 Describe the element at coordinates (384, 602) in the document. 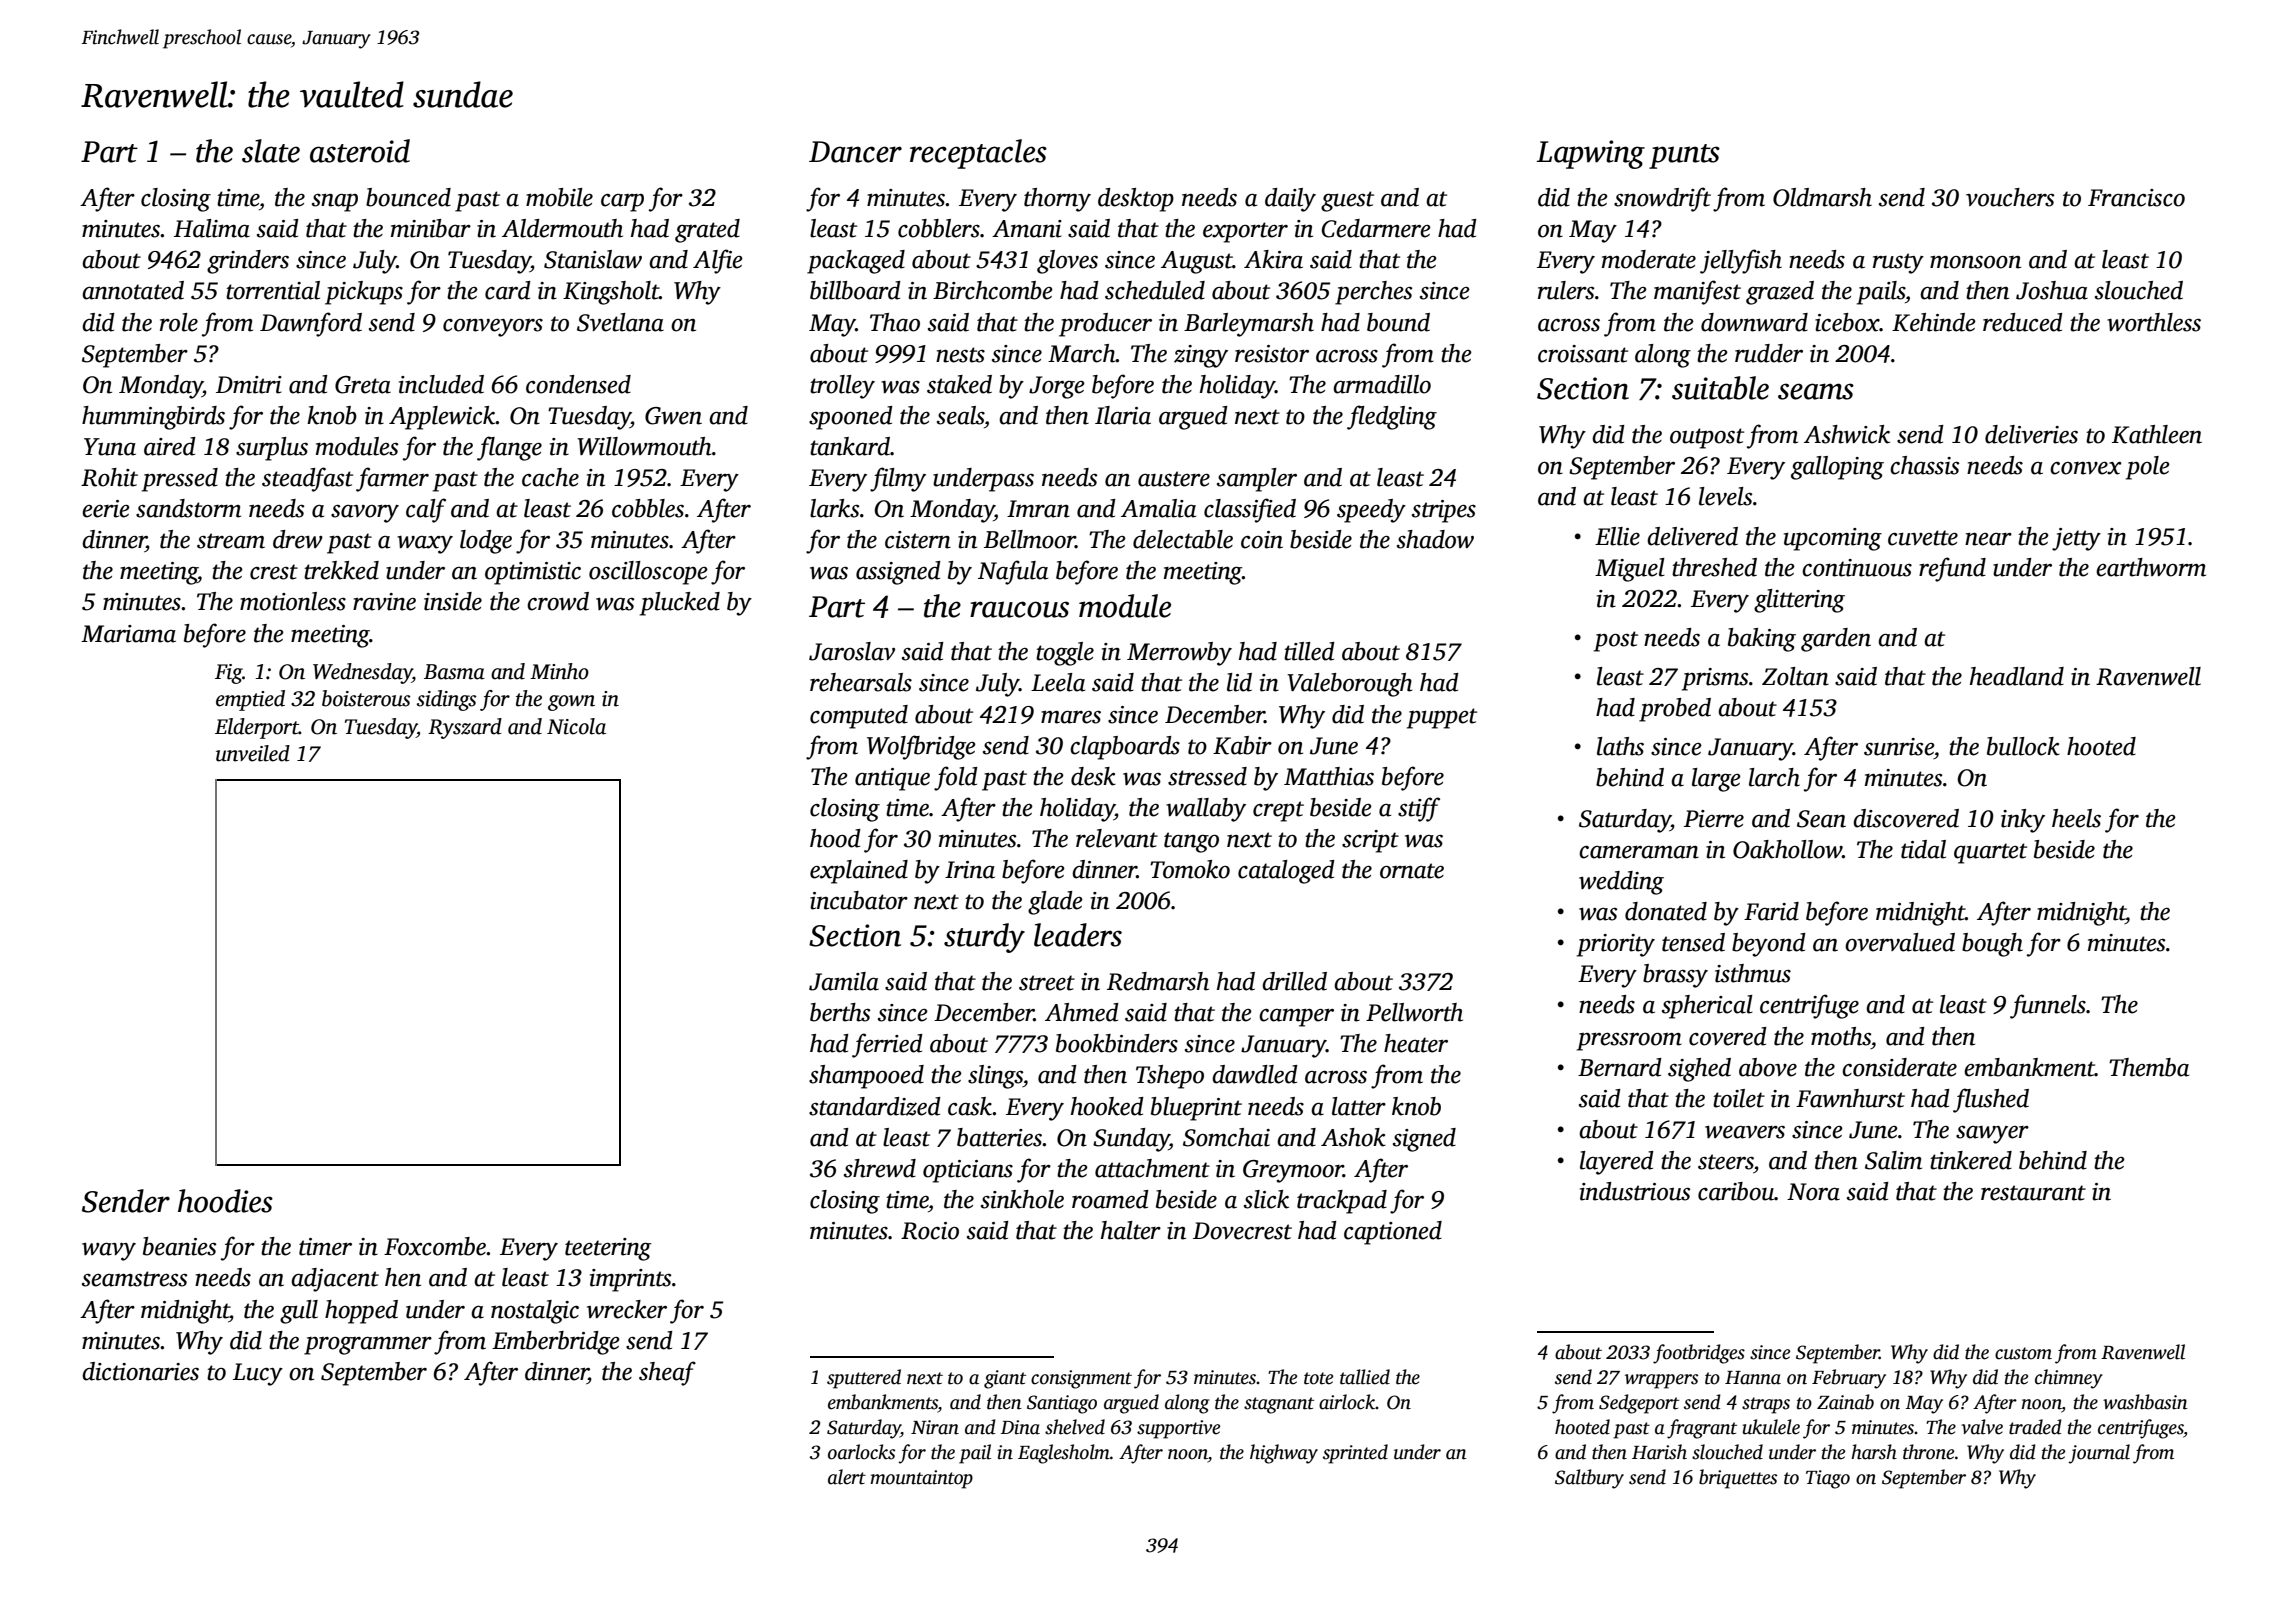

I see `ravine` at that location.
